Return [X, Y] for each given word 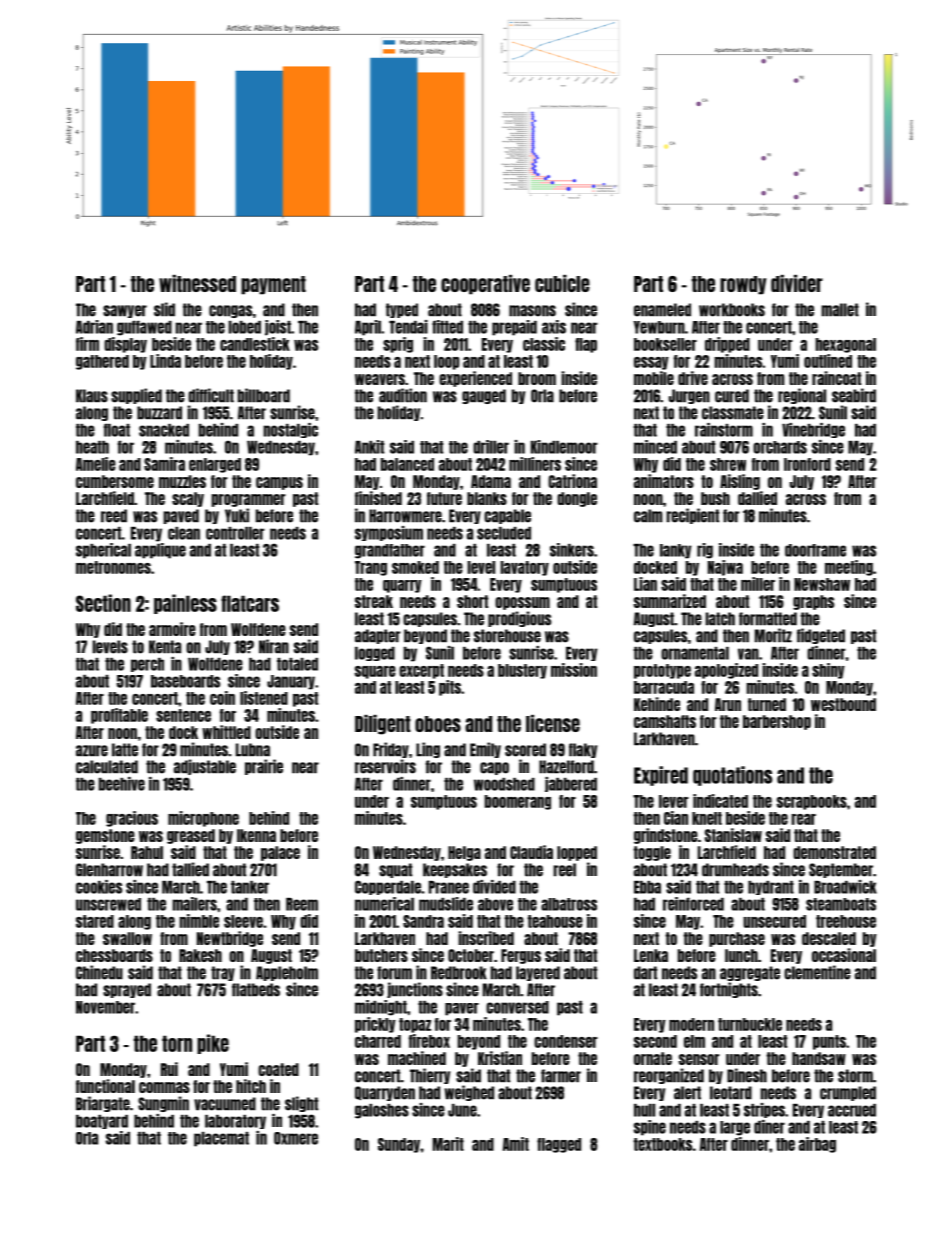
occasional [844, 955]
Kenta [165, 647]
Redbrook [459, 973]
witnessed [197, 283]
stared [95, 921]
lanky [676, 551]
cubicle [562, 283]
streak [374, 601]
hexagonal [846, 345]
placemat [221, 1139]
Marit [448, 1144]
